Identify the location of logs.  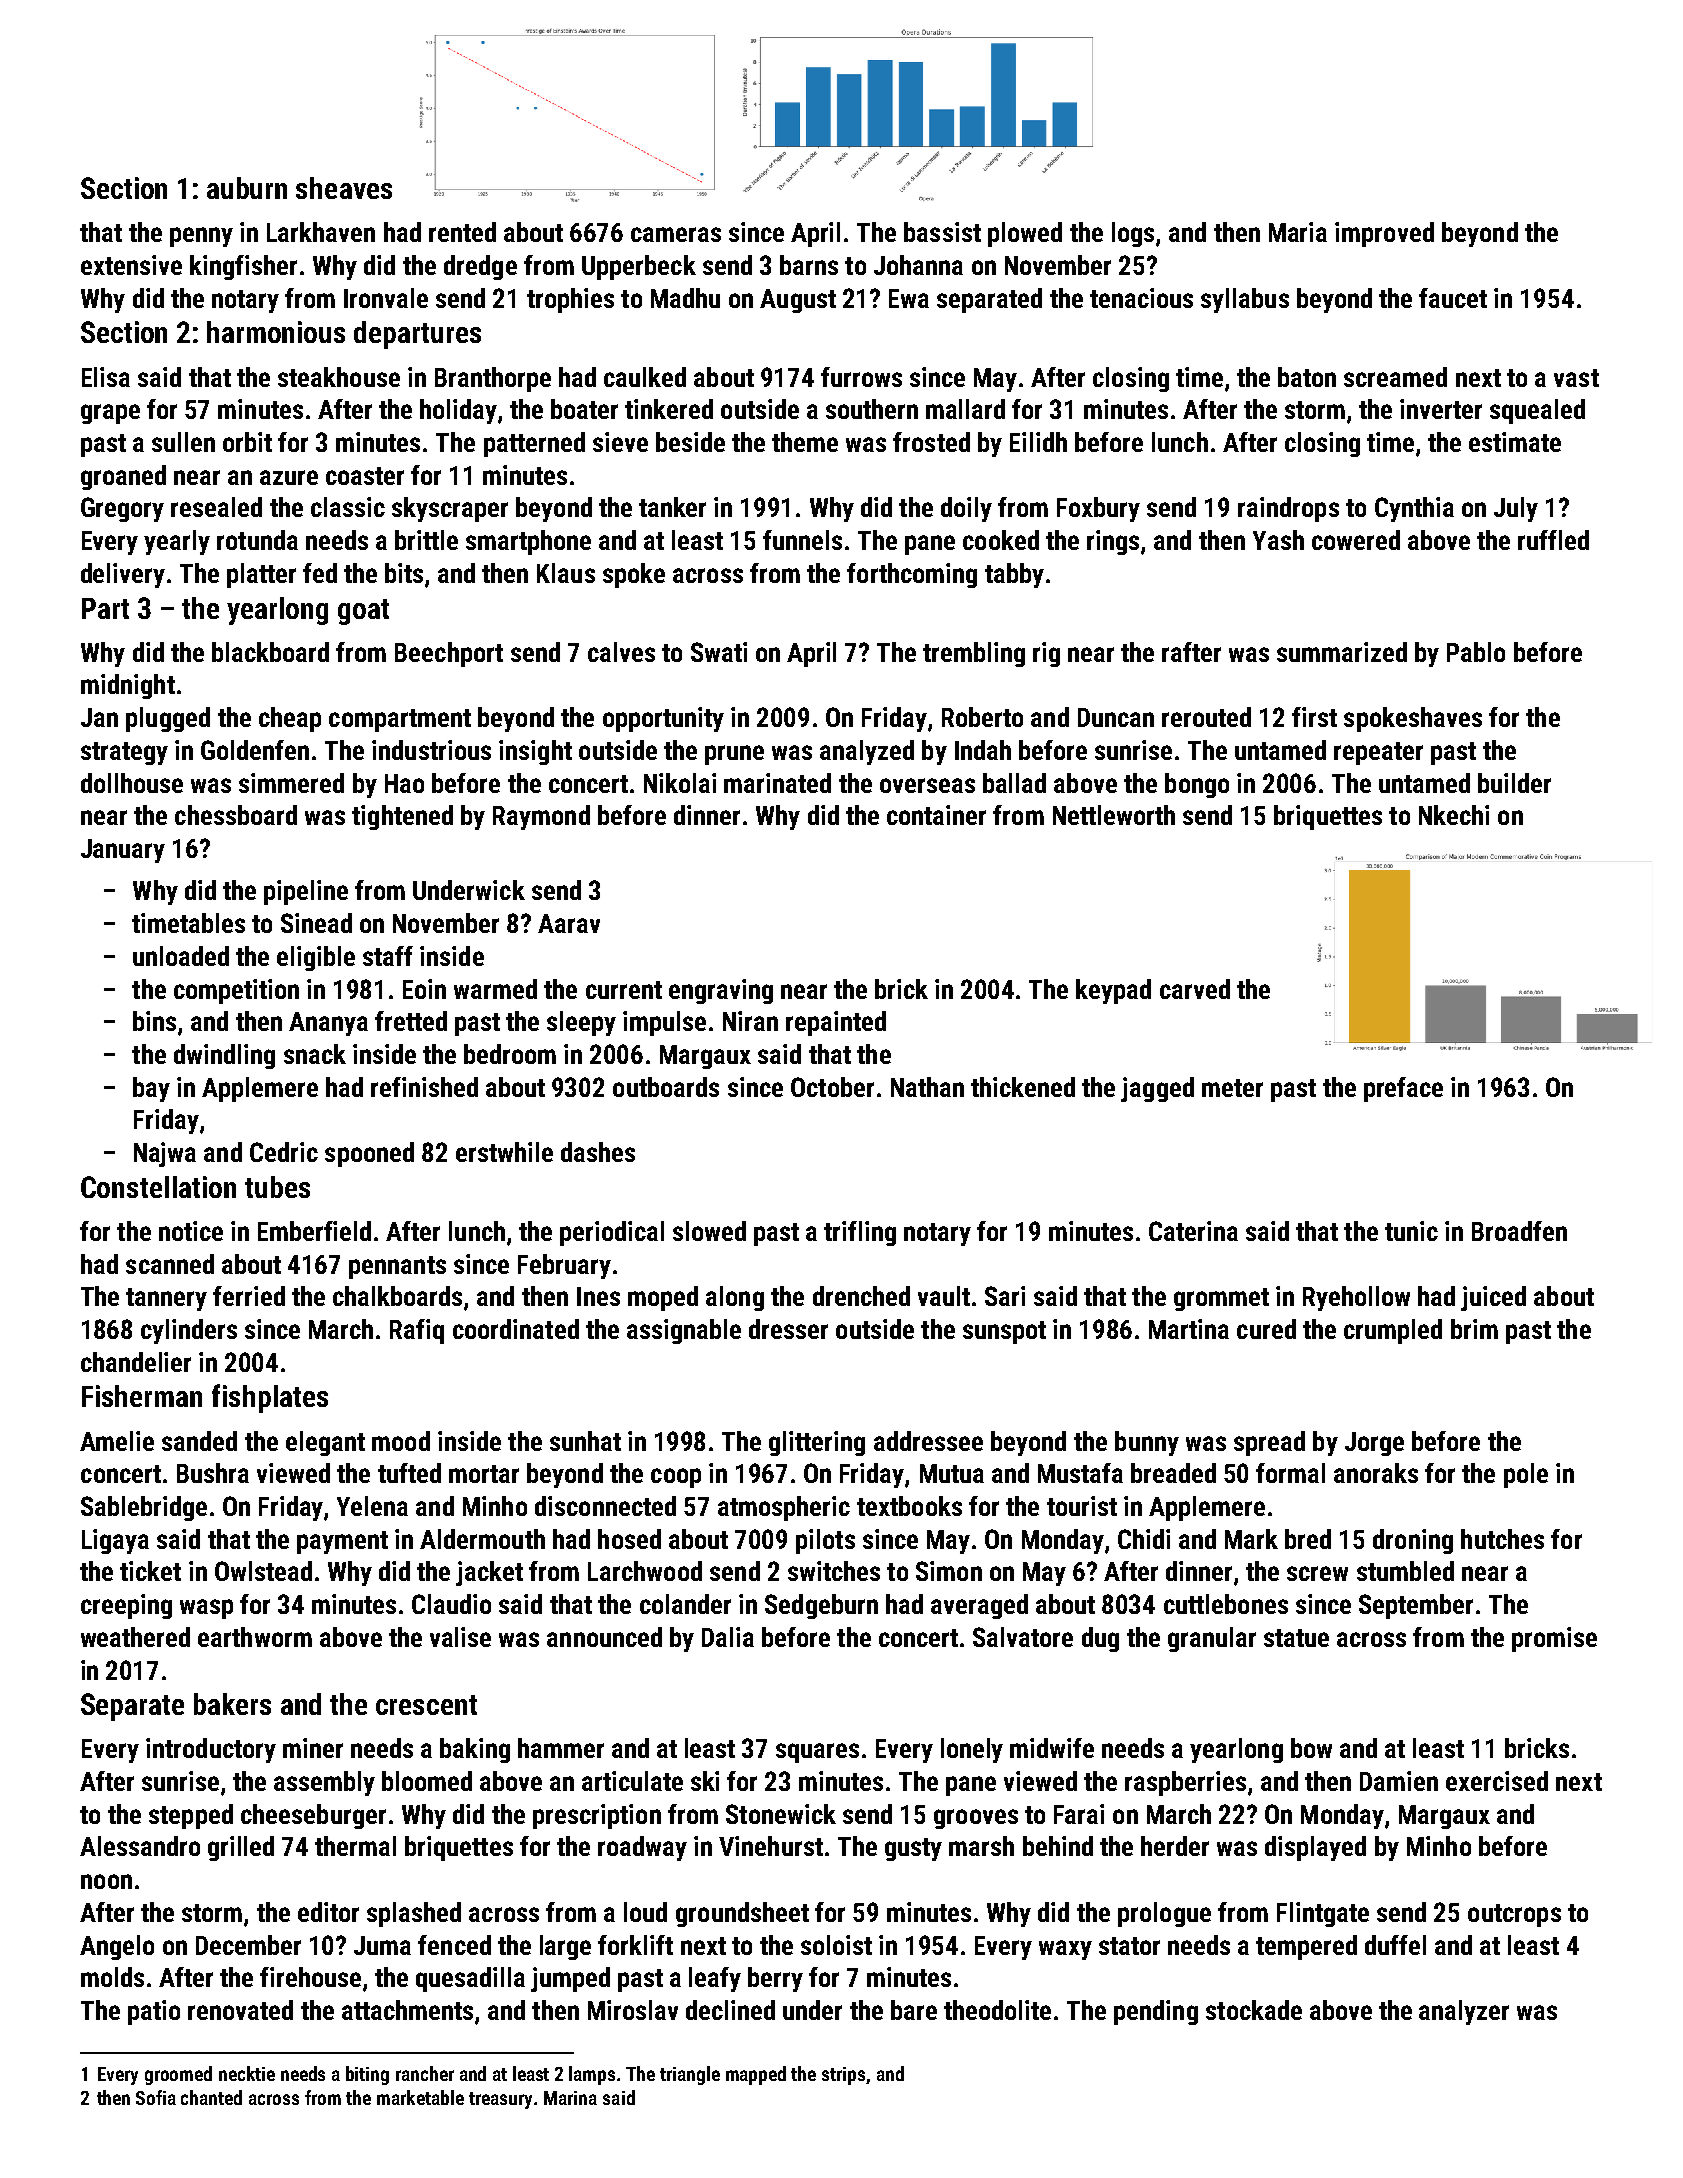
(1133, 234).
